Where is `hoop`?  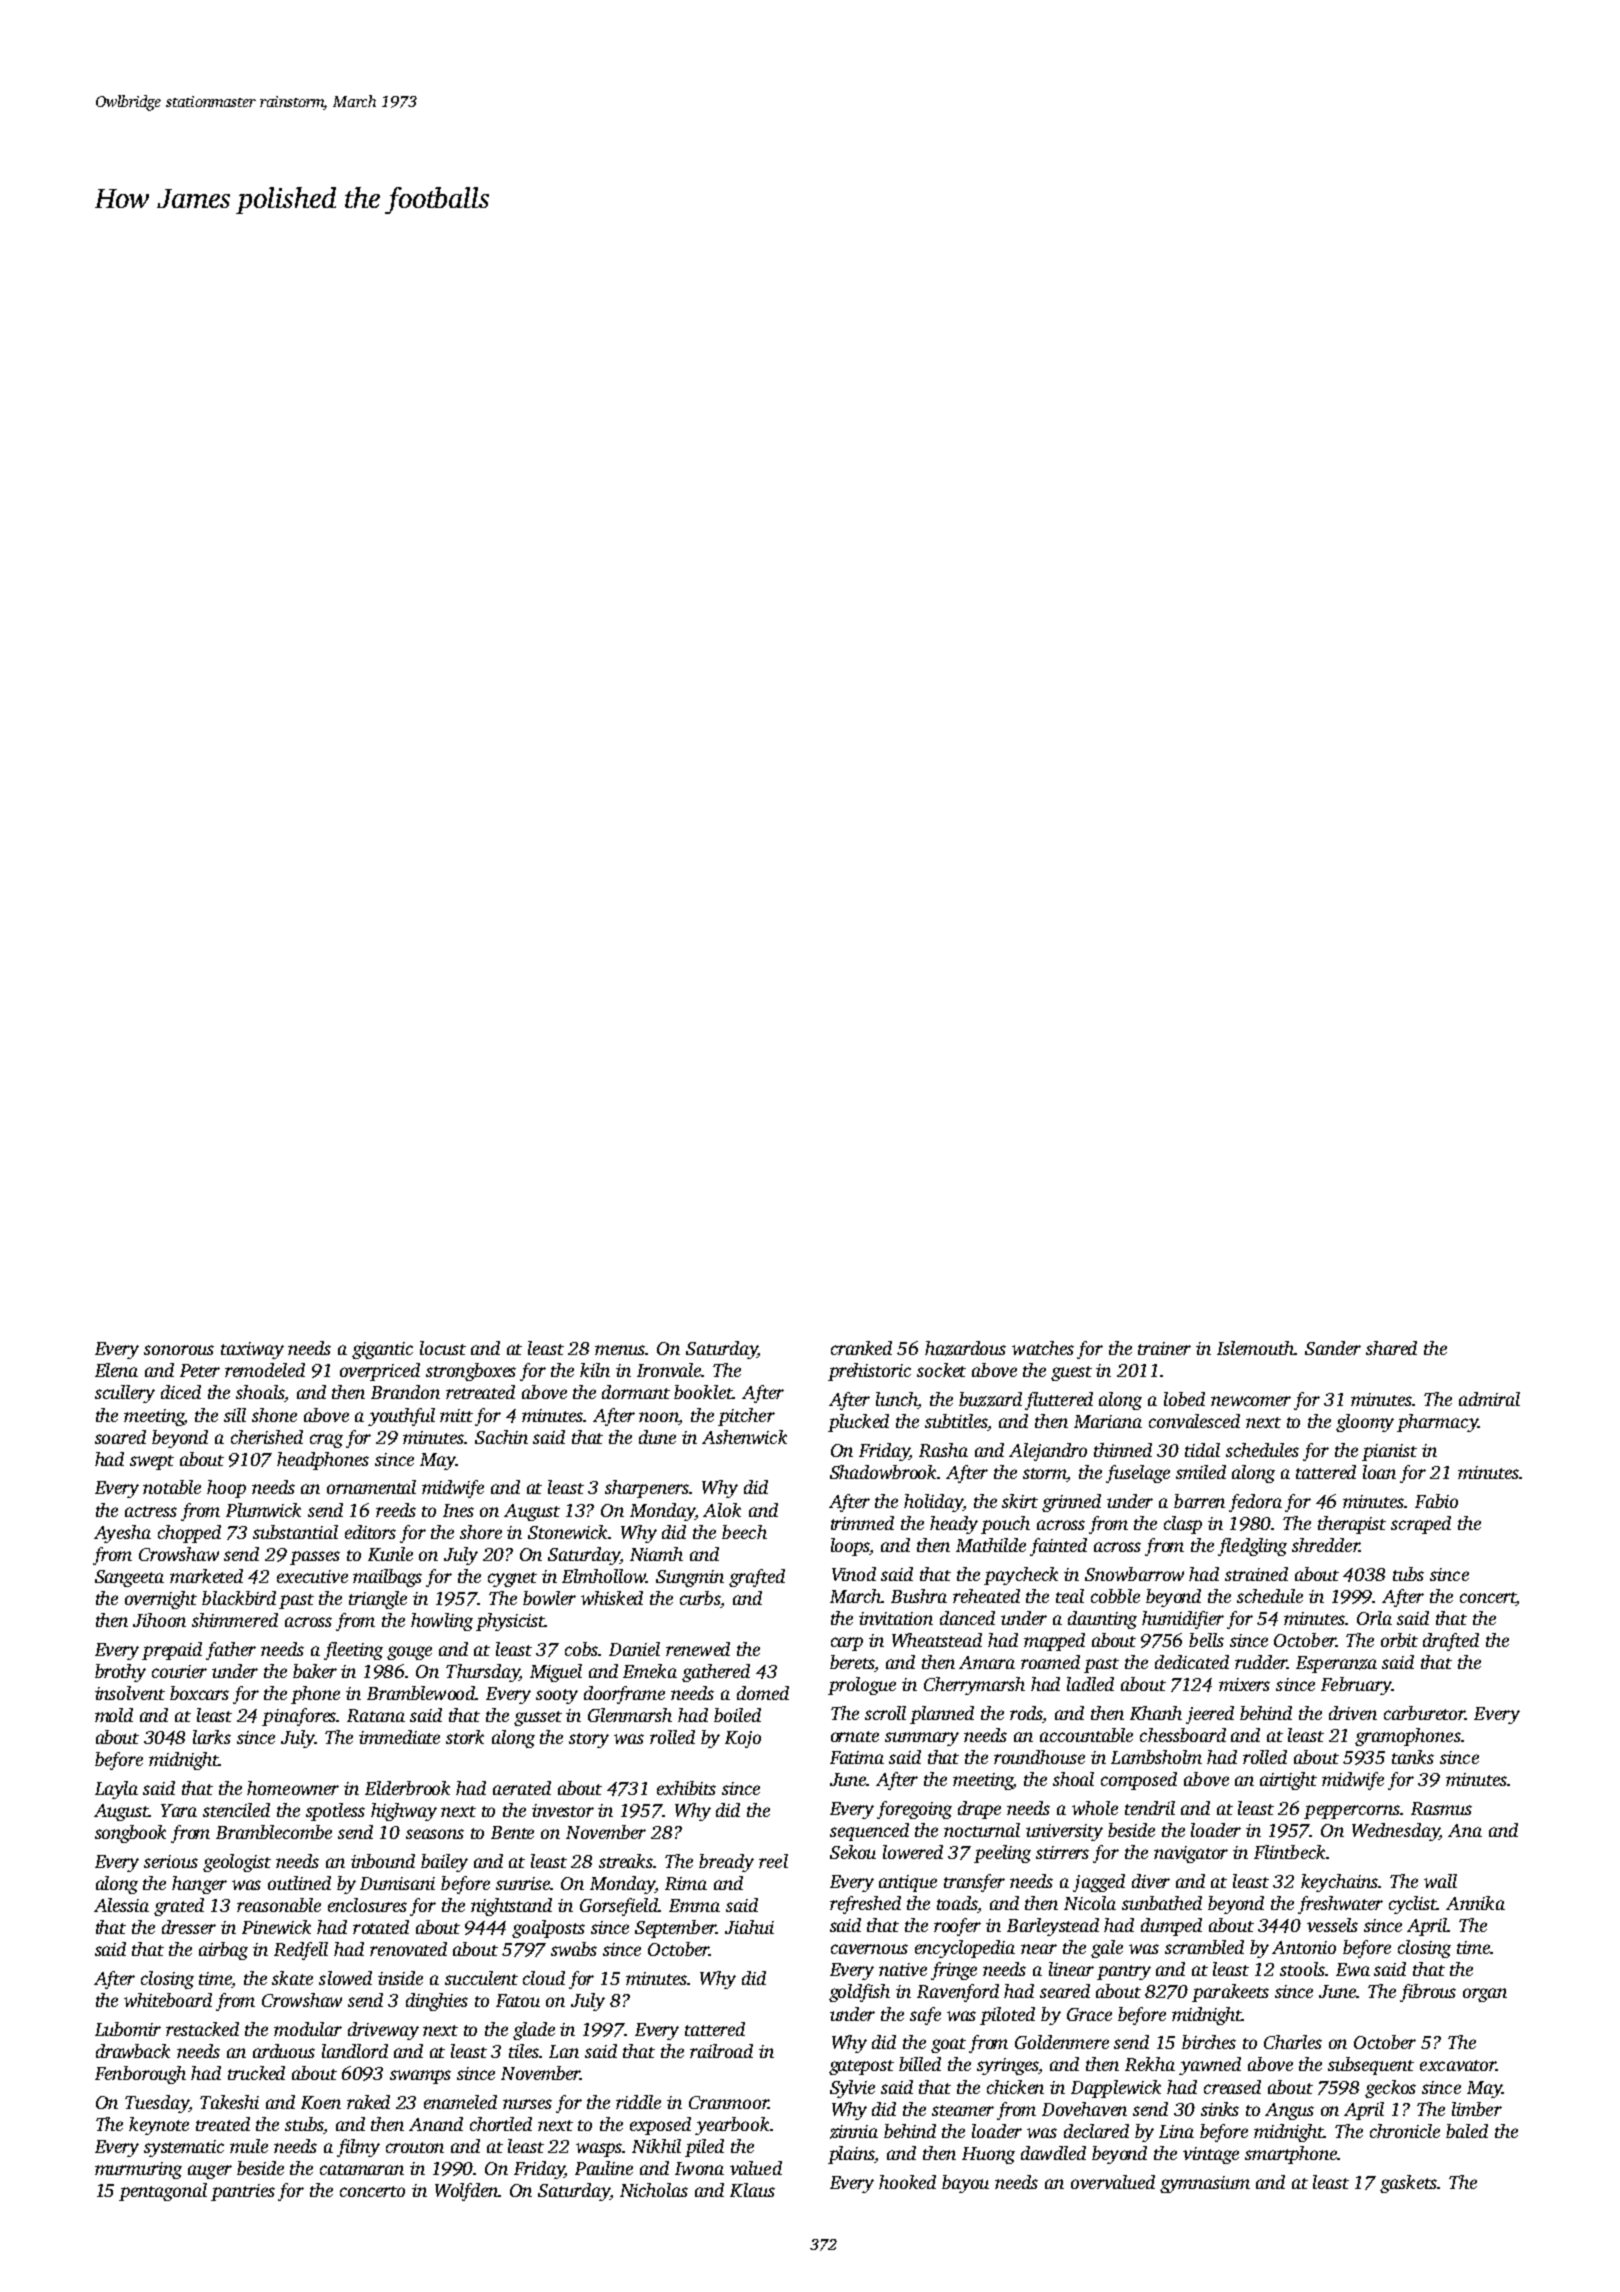
hoop is located at coordinates (226, 1489).
